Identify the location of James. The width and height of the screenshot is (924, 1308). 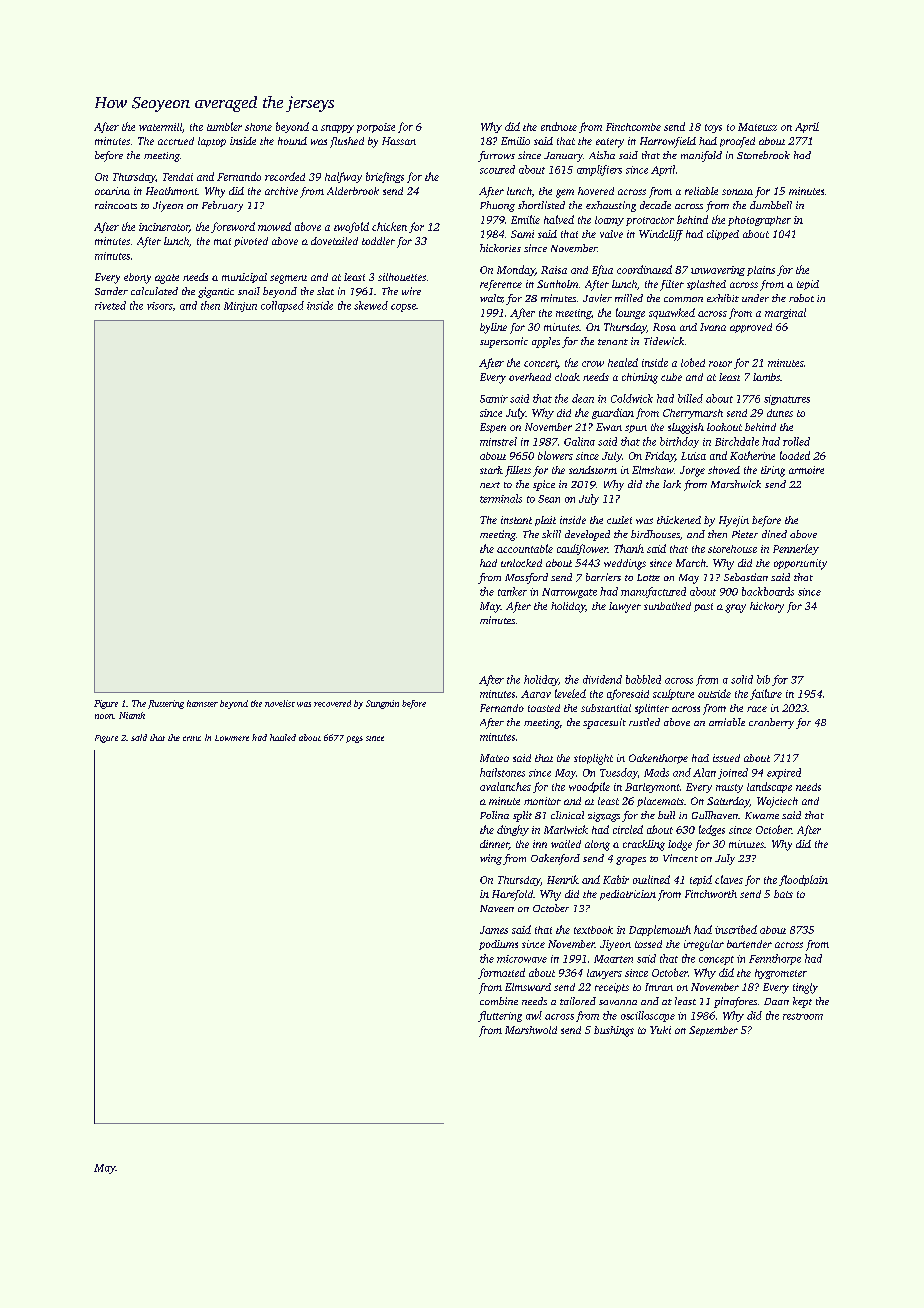
(494, 930).
